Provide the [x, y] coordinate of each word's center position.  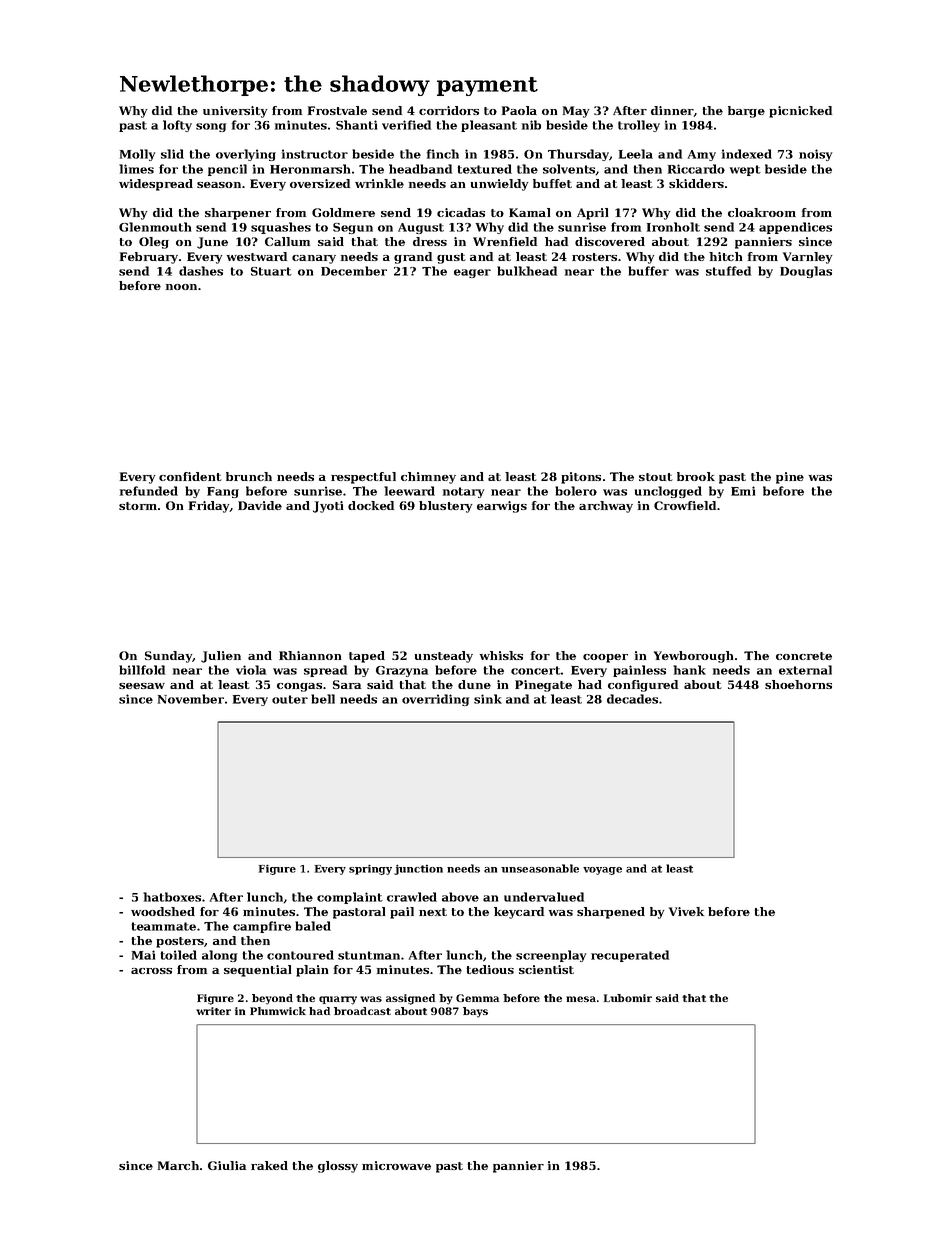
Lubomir [628, 998]
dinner [672, 111]
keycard [519, 913]
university [235, 112]
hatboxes [172, 897]
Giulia [227, 1165]
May [576, 112]
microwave [396, 1165]
